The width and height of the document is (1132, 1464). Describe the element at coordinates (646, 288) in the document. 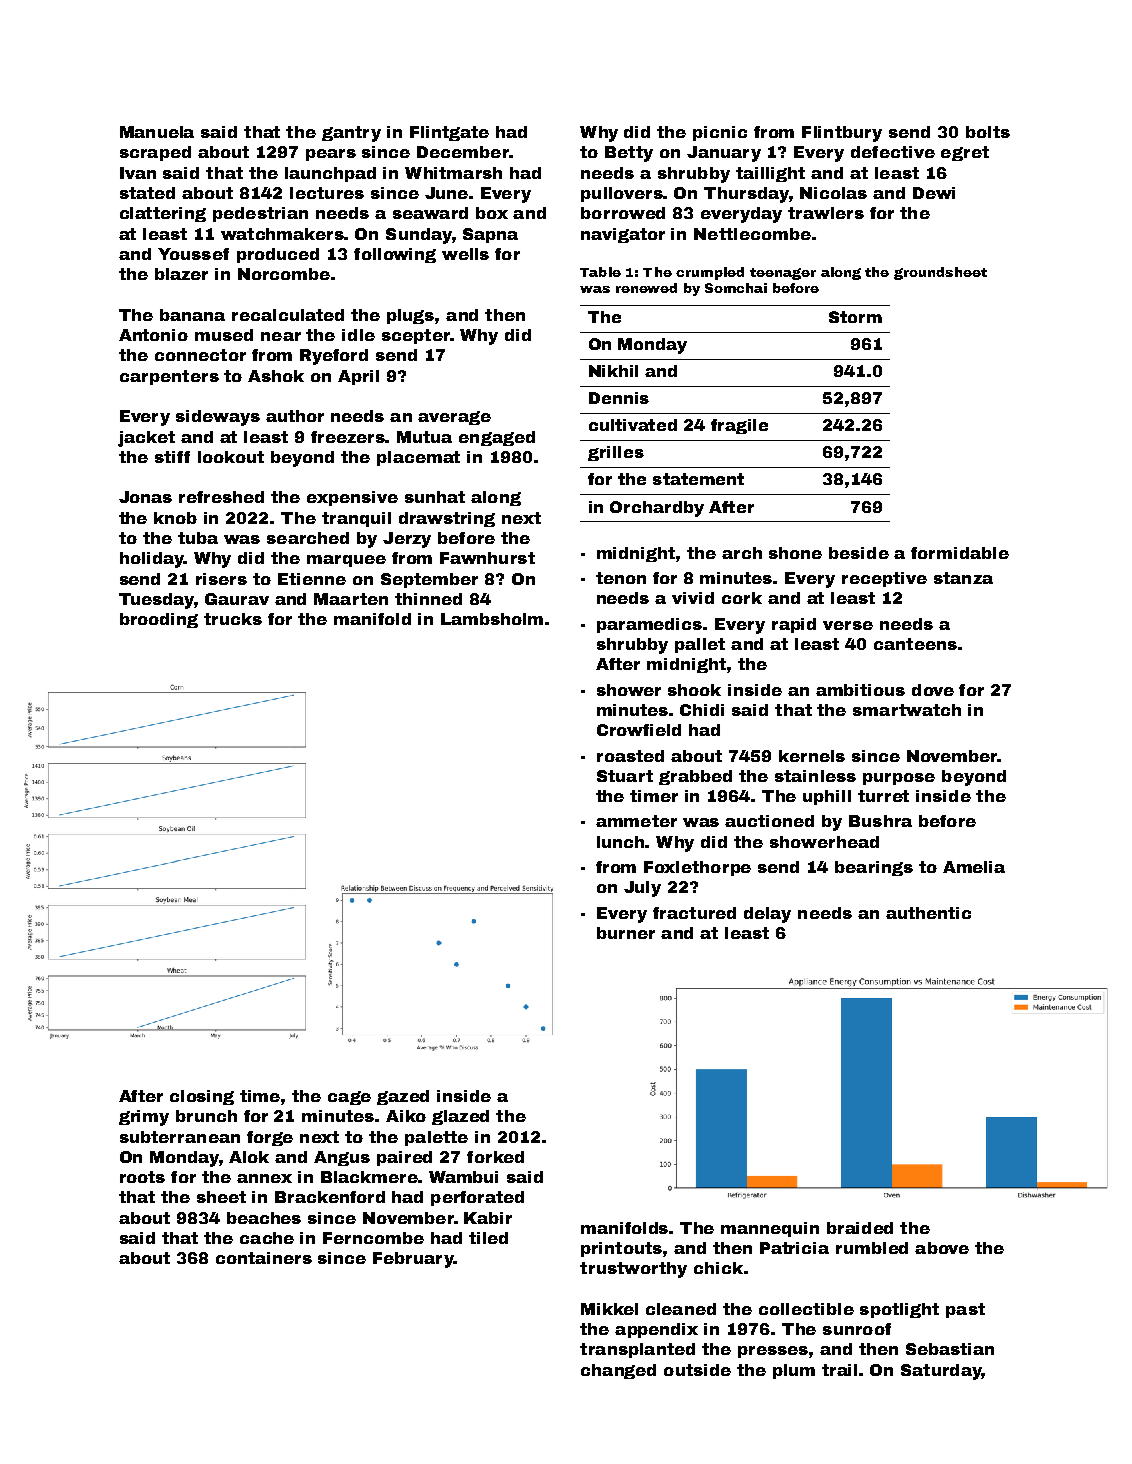

I see `renewed` at that location.
